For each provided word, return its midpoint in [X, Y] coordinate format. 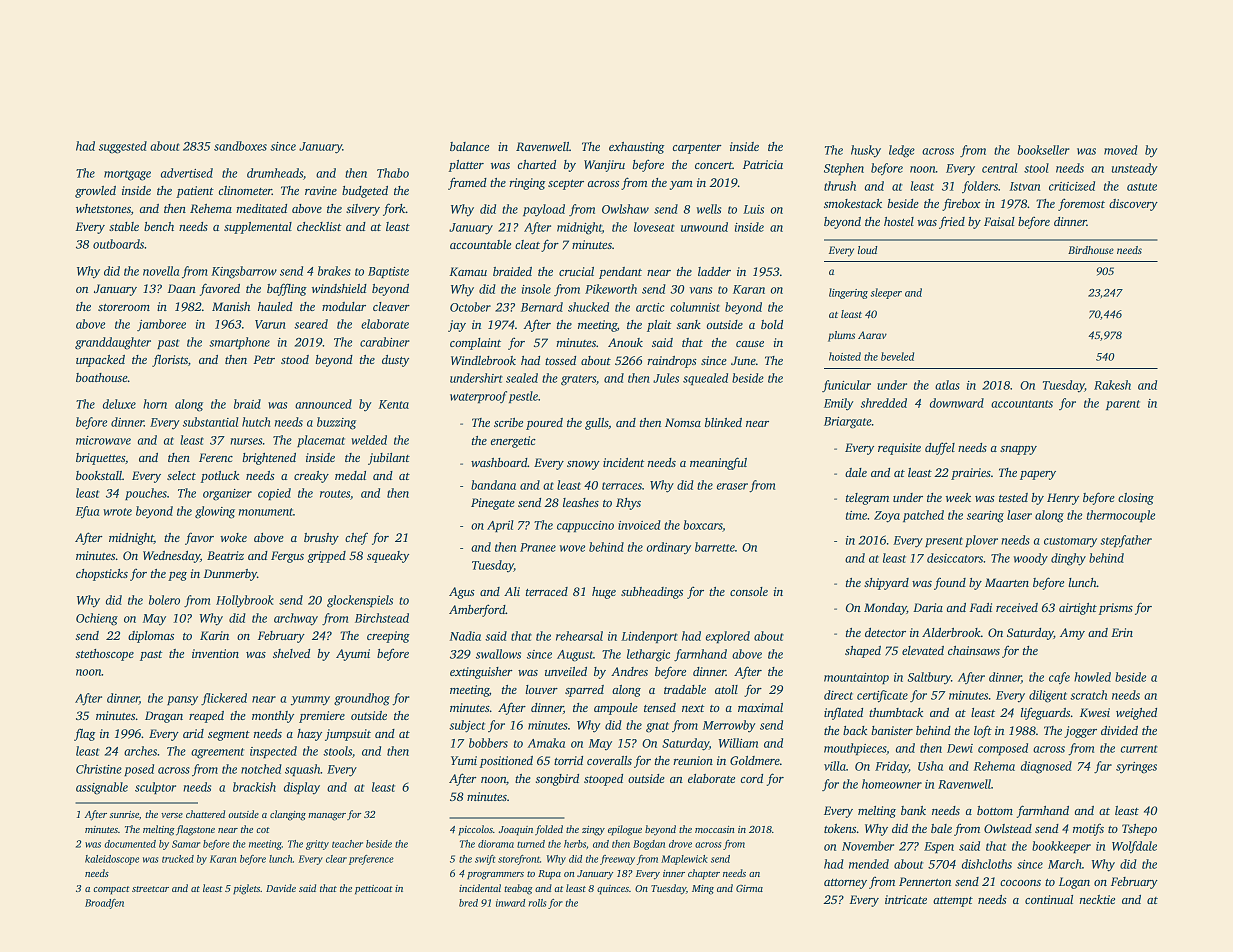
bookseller [1043, 150]
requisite [899, 449]
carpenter [697, 149]
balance [469, 146]
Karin [214, 635]
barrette [715, 547]
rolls [537, 903]
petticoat [374, 890]
